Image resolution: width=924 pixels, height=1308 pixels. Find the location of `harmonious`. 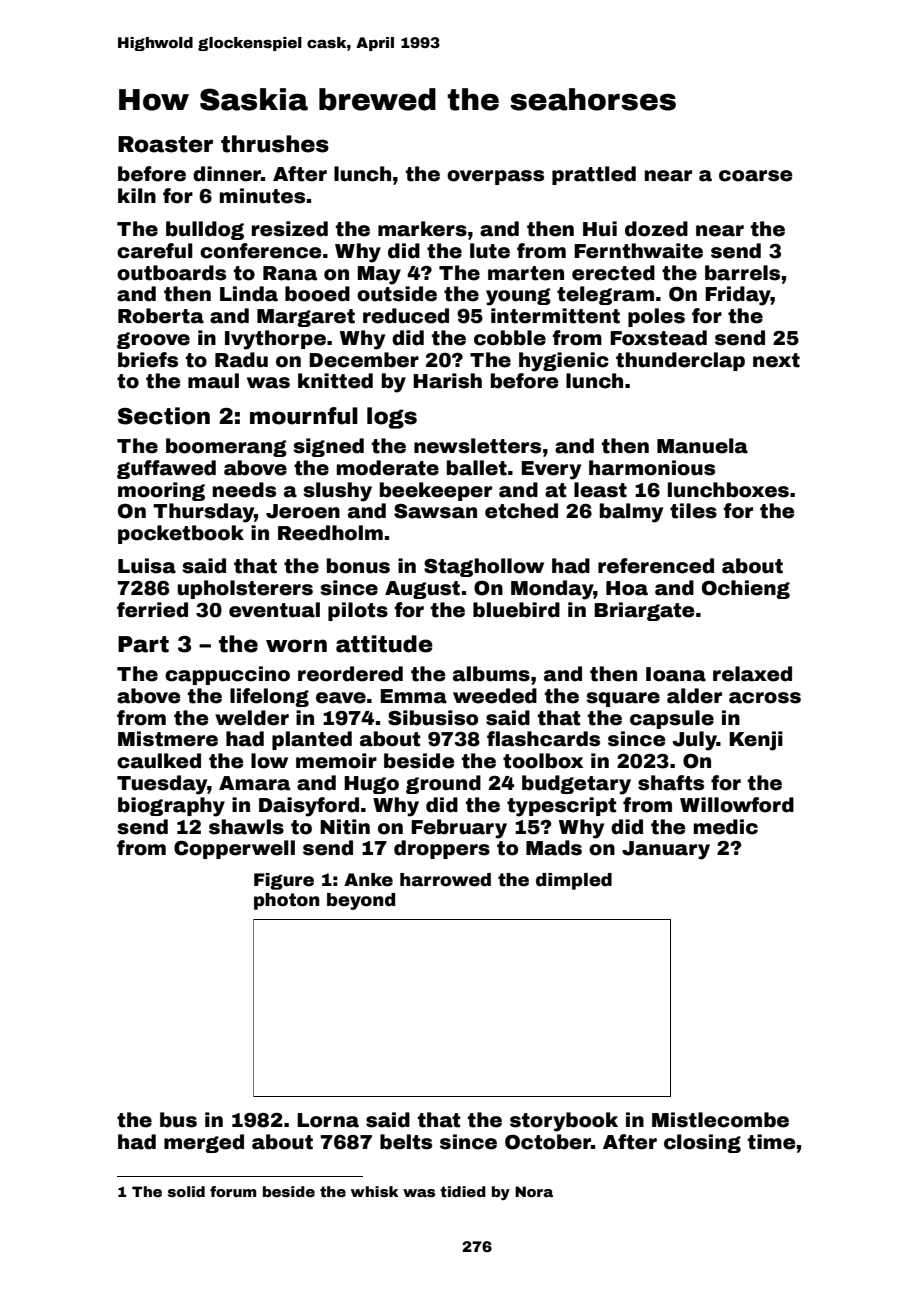

harmonious is located at coordinates (652, 468).
